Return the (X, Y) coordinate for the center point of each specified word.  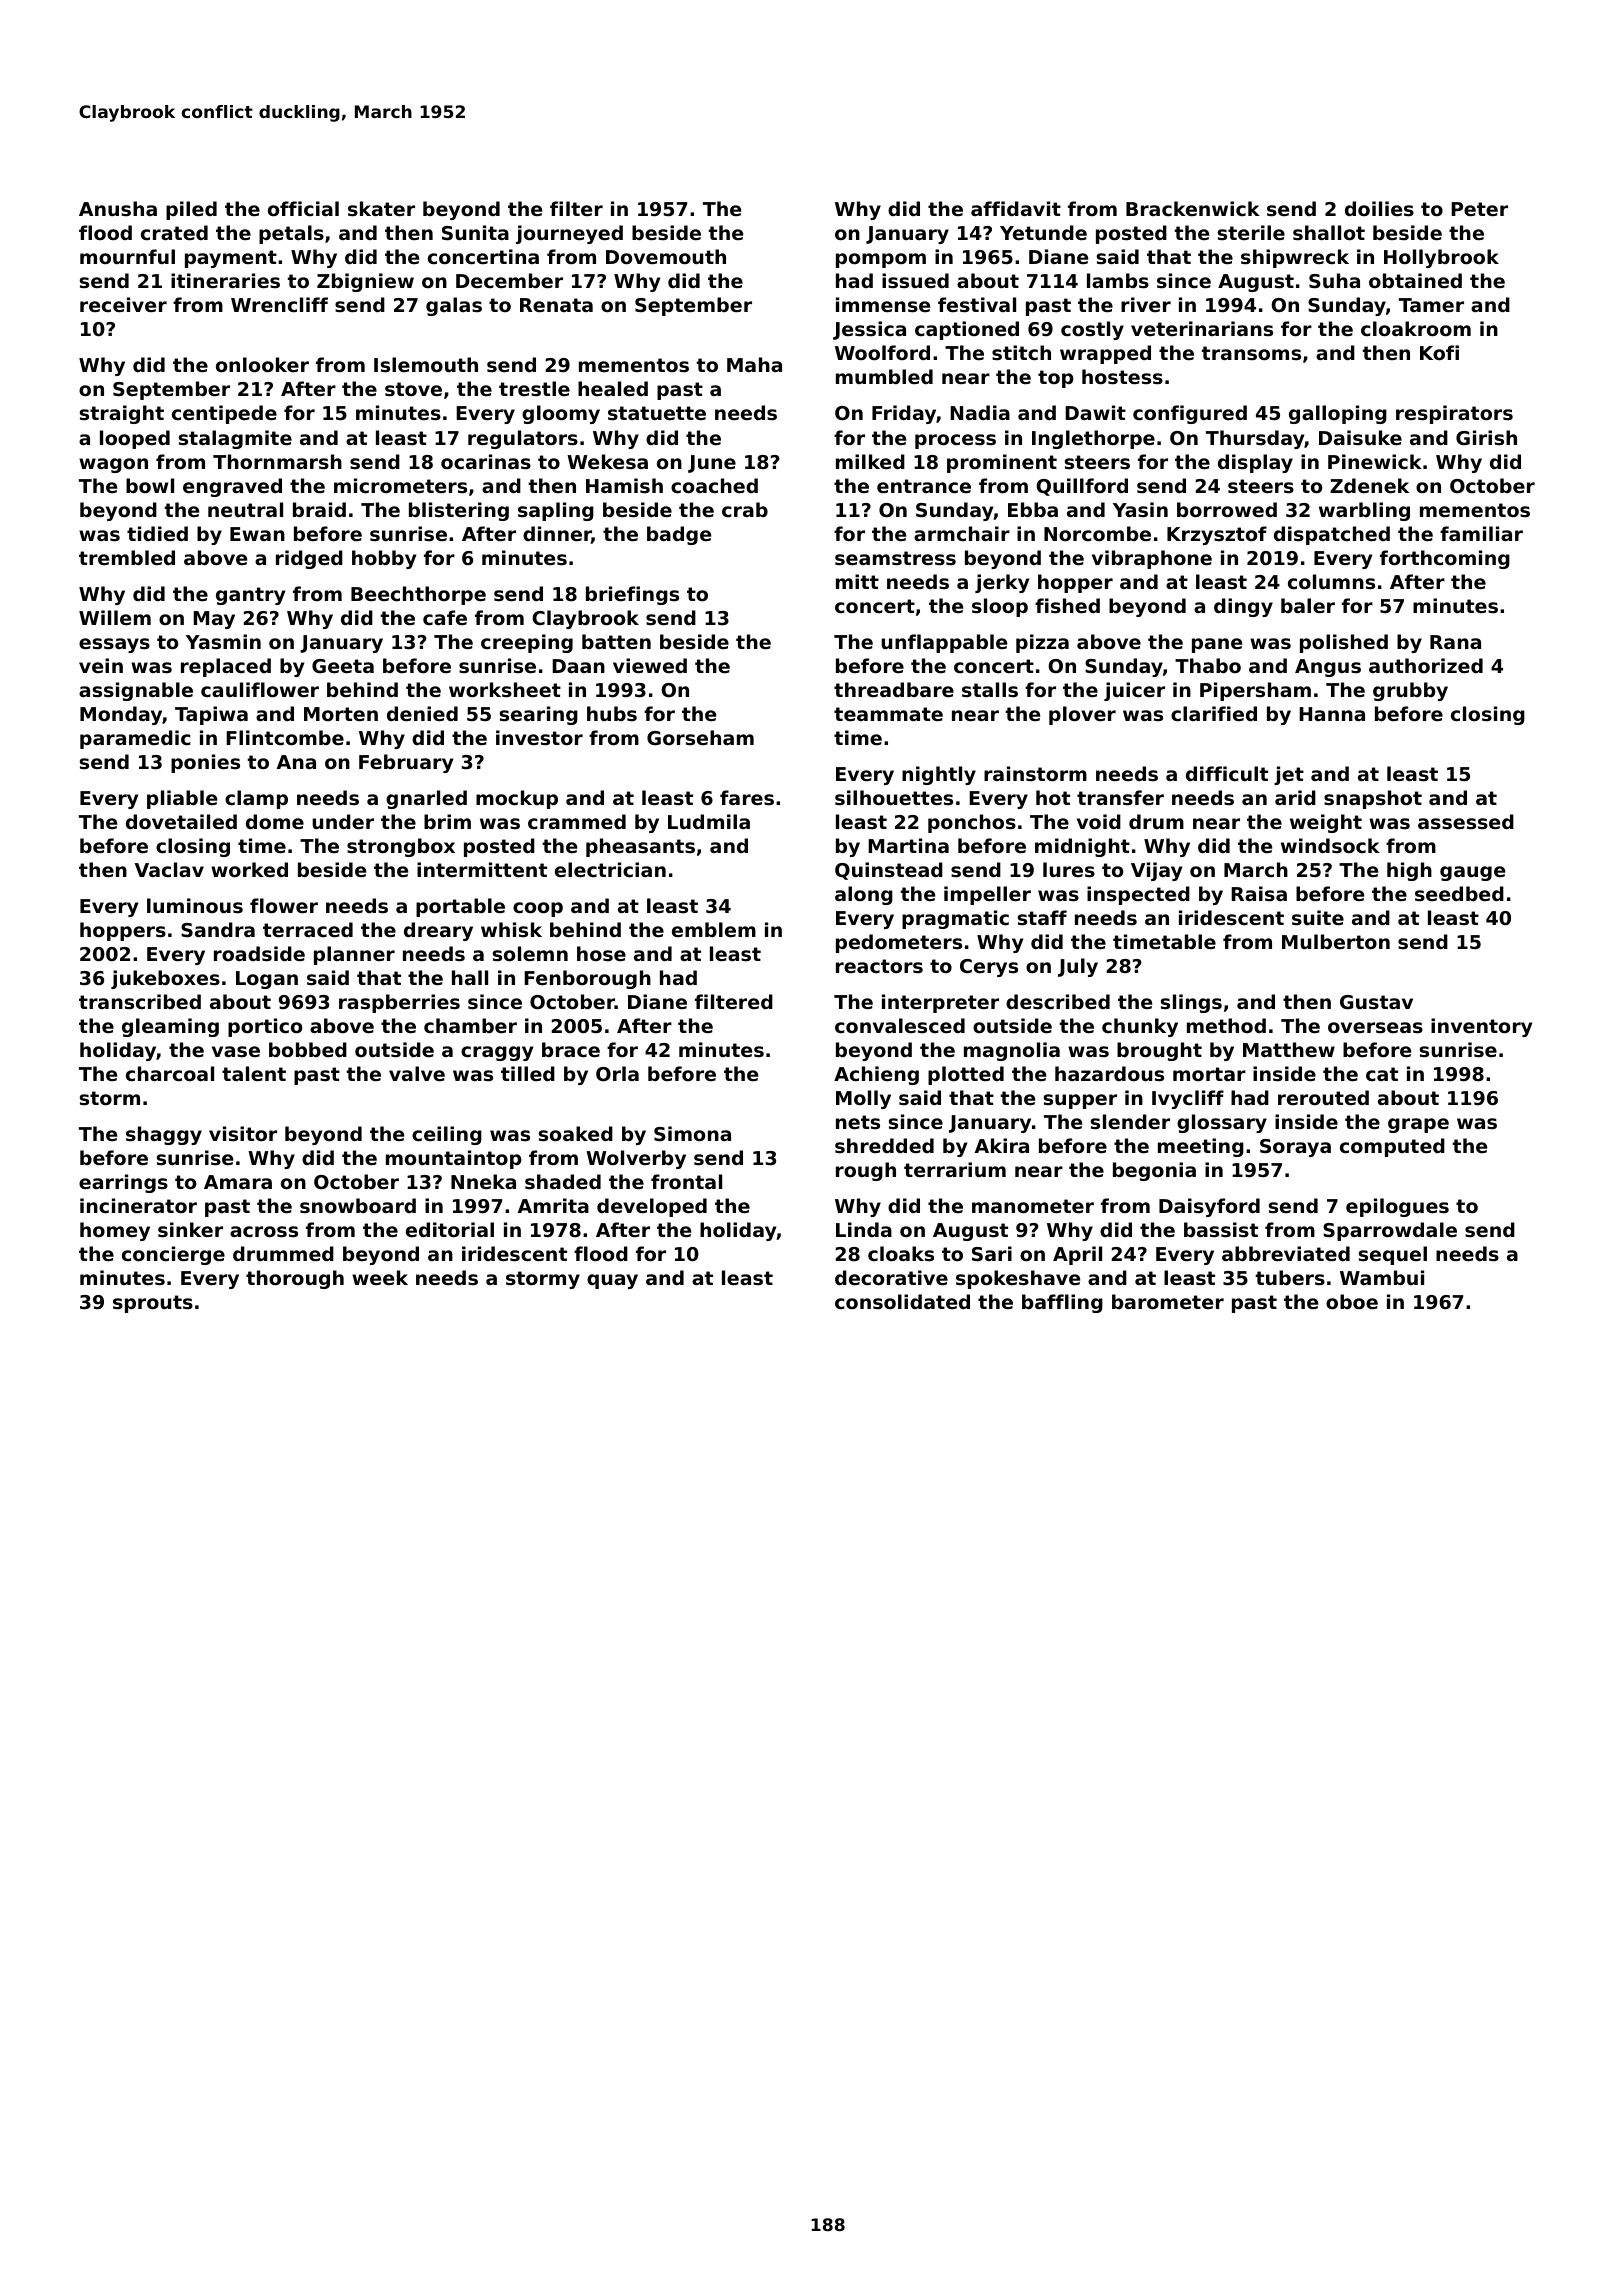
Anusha (118, 208)
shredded (884, 1145)
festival (977, 305)
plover (1082, 715)
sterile (1251, 233)
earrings (123, 1183)
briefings (632, 595)
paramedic (135, 739)
